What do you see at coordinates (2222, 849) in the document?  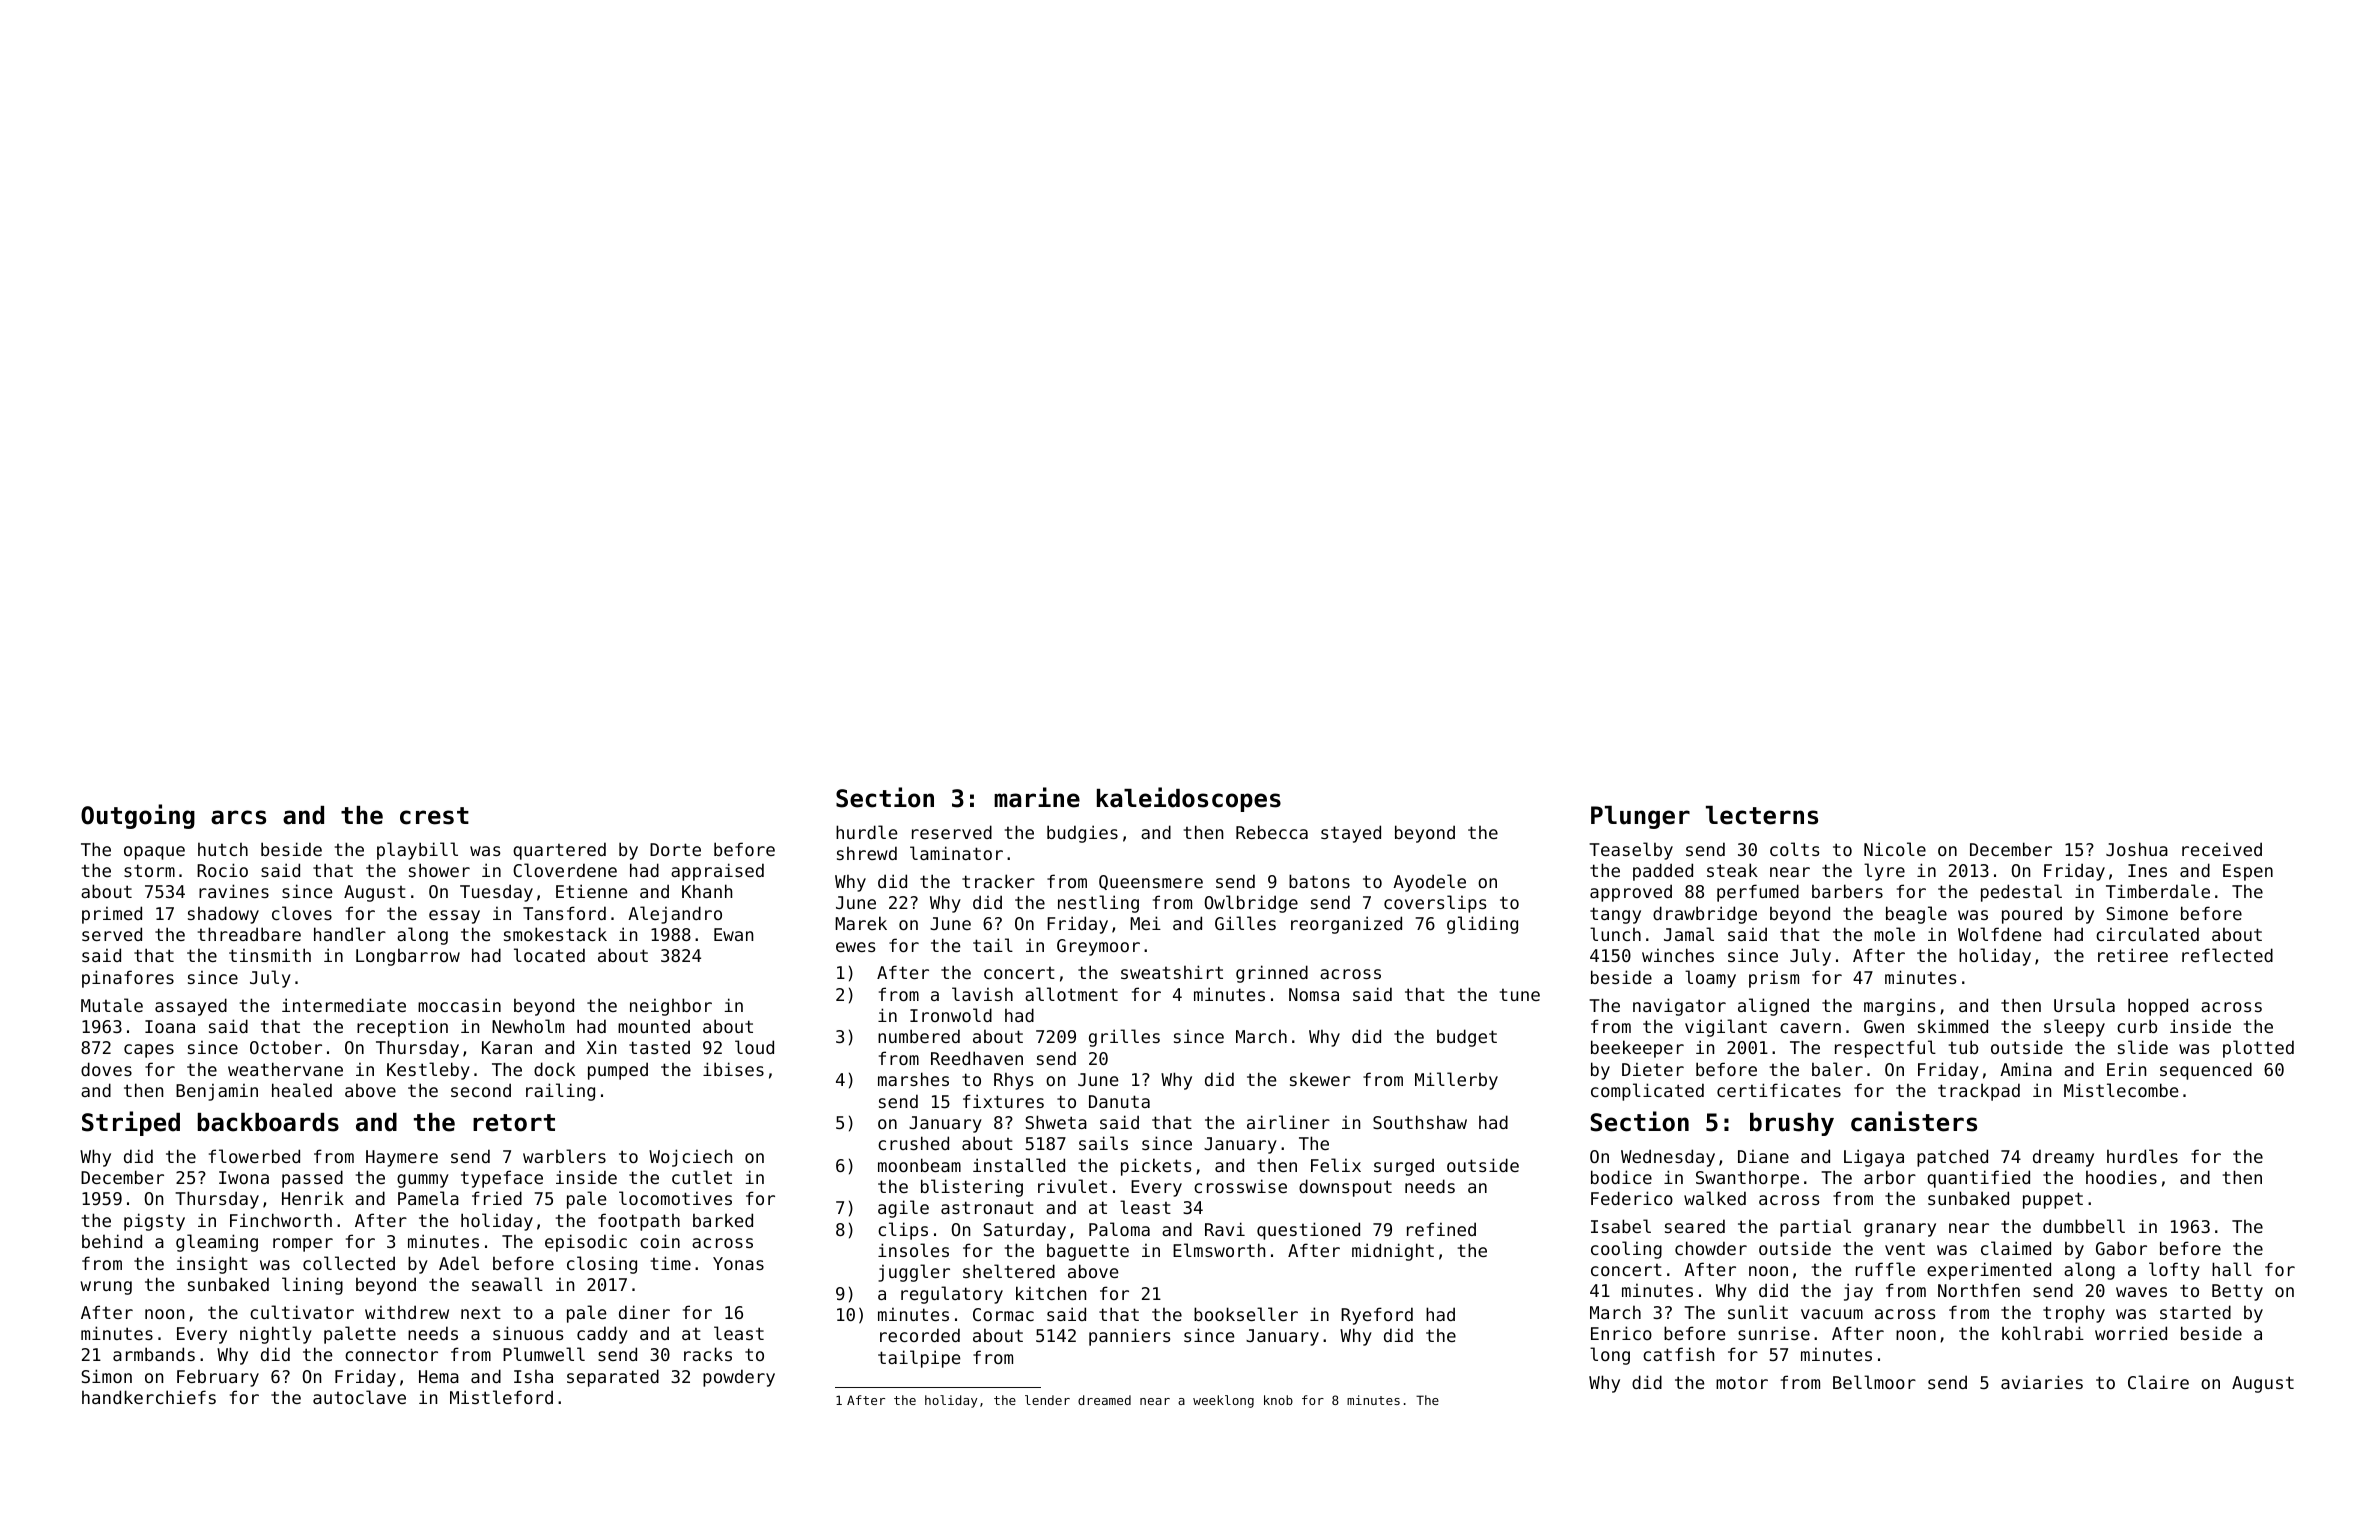 I see `received` at bounding box center [2222, 849].
